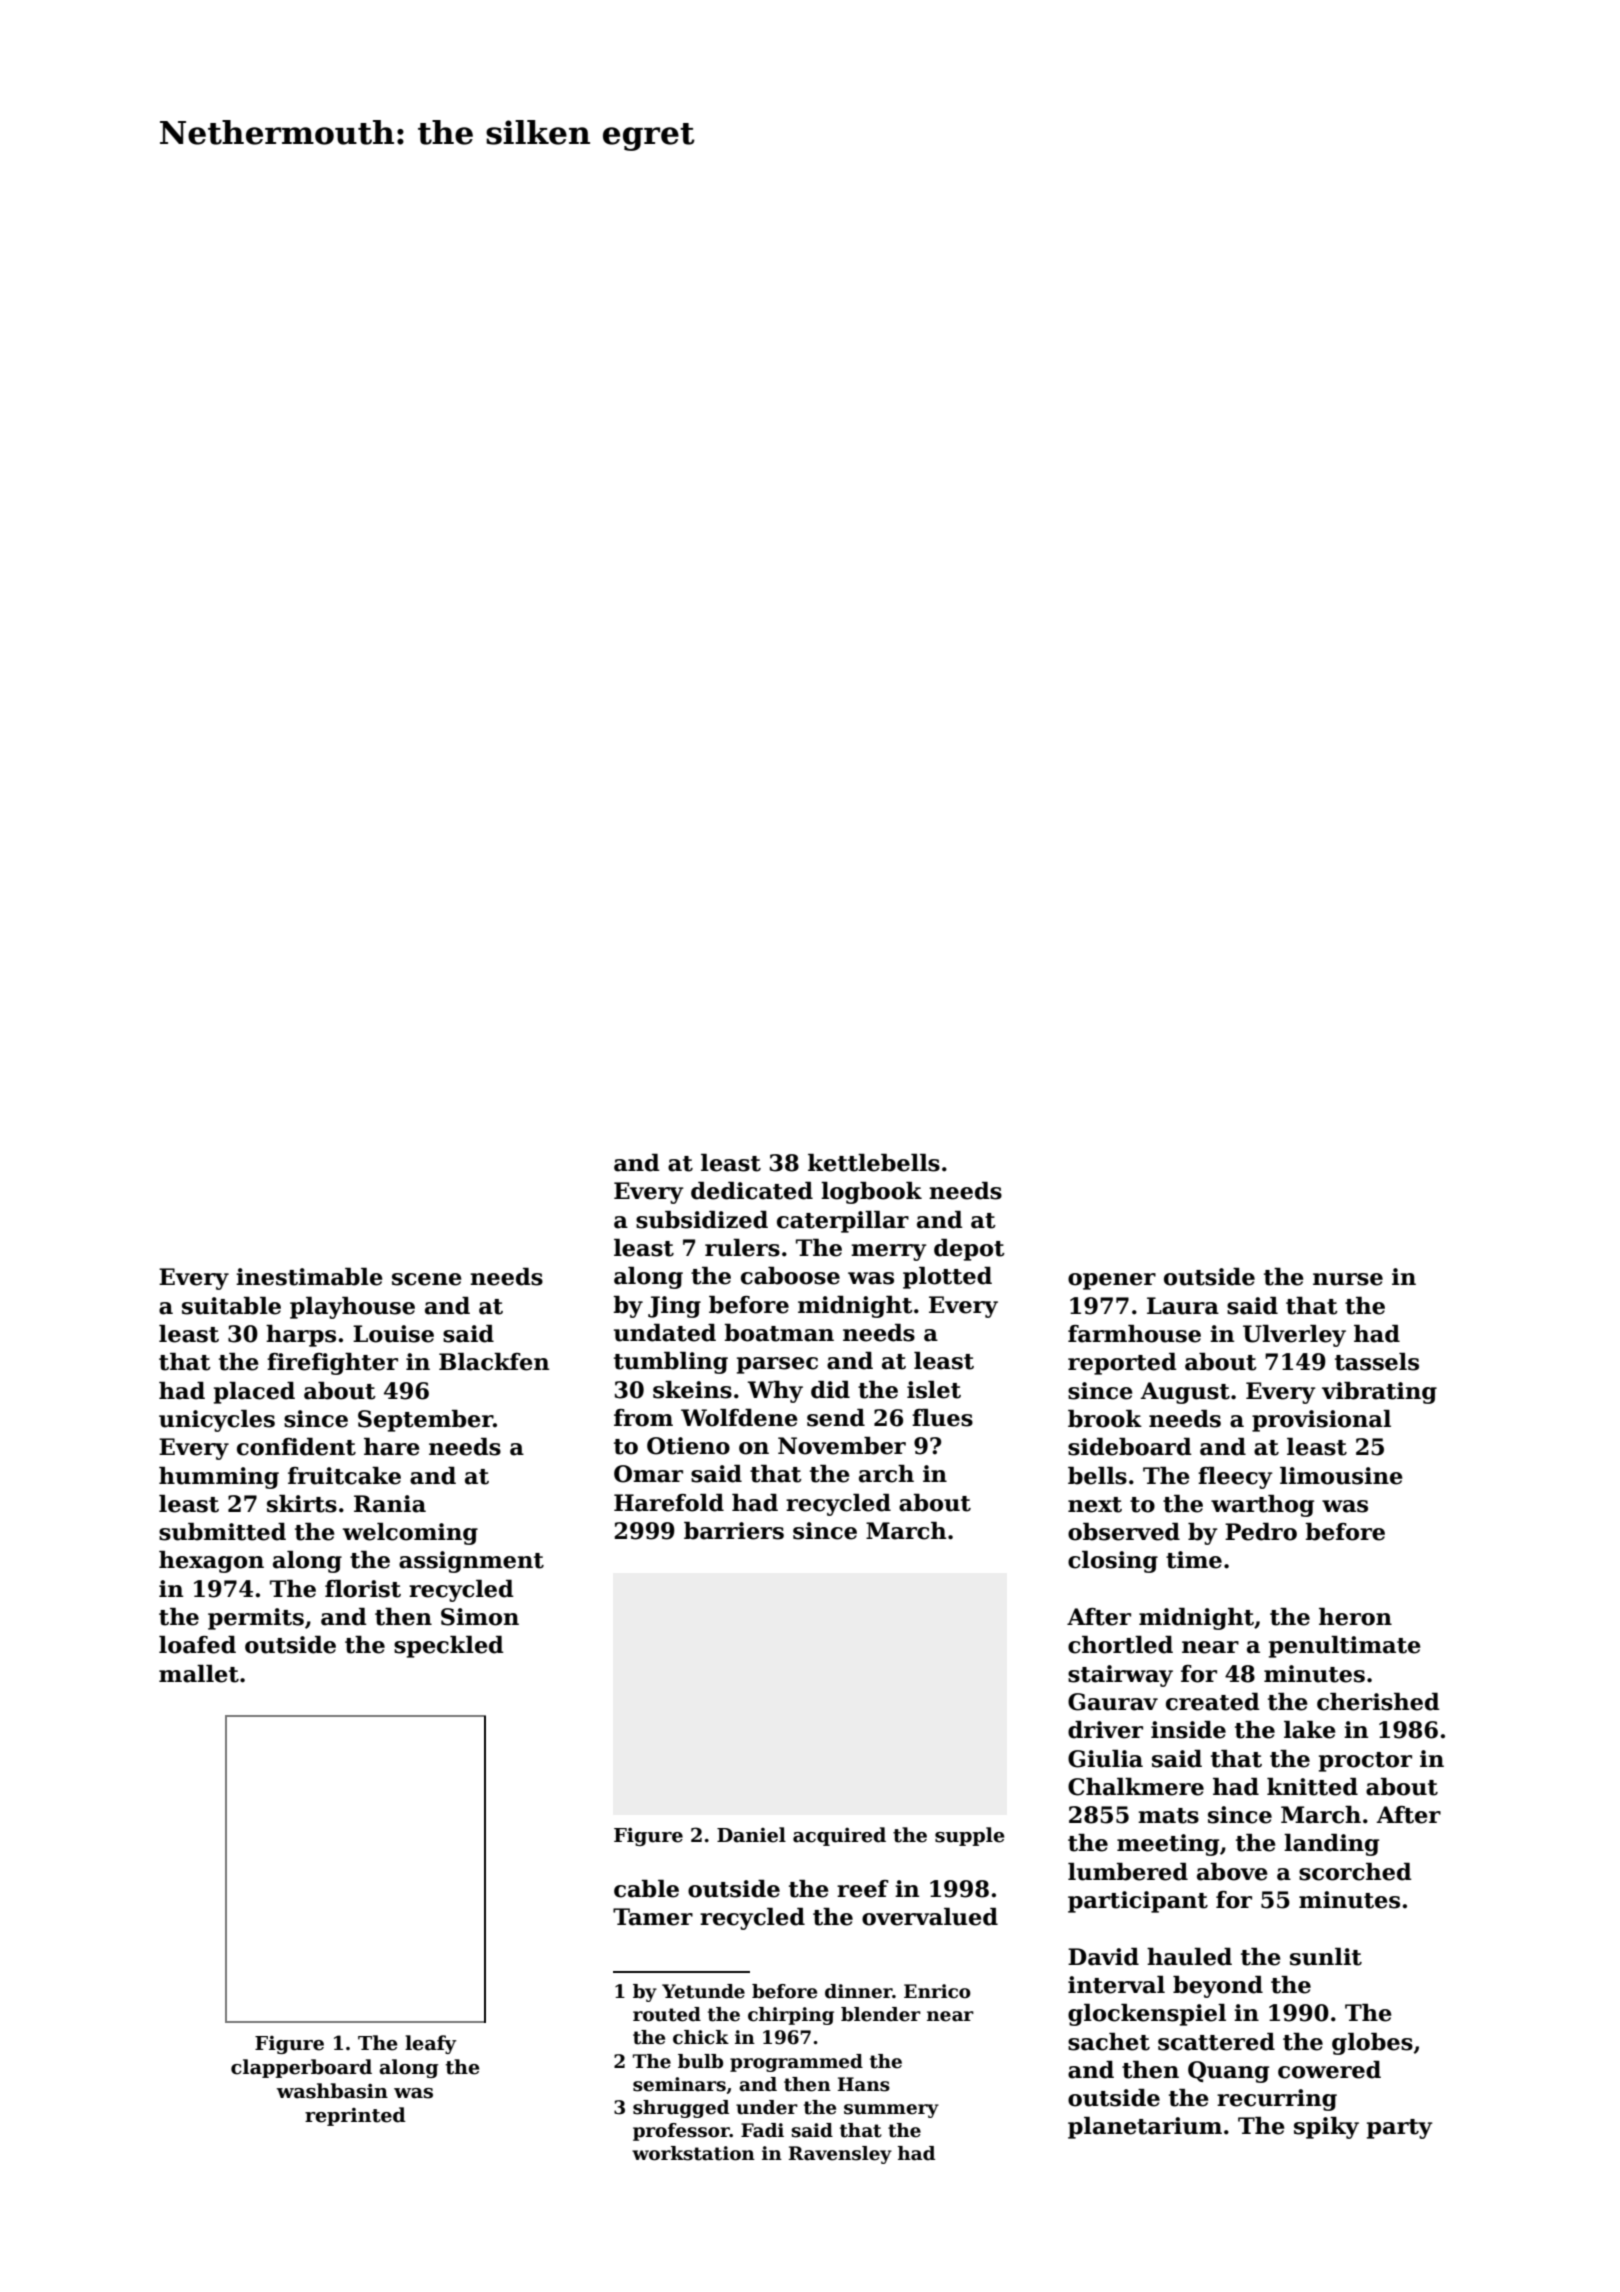 The image size is (1620, 2292). I want to click on cable, so click(646, 1889).
